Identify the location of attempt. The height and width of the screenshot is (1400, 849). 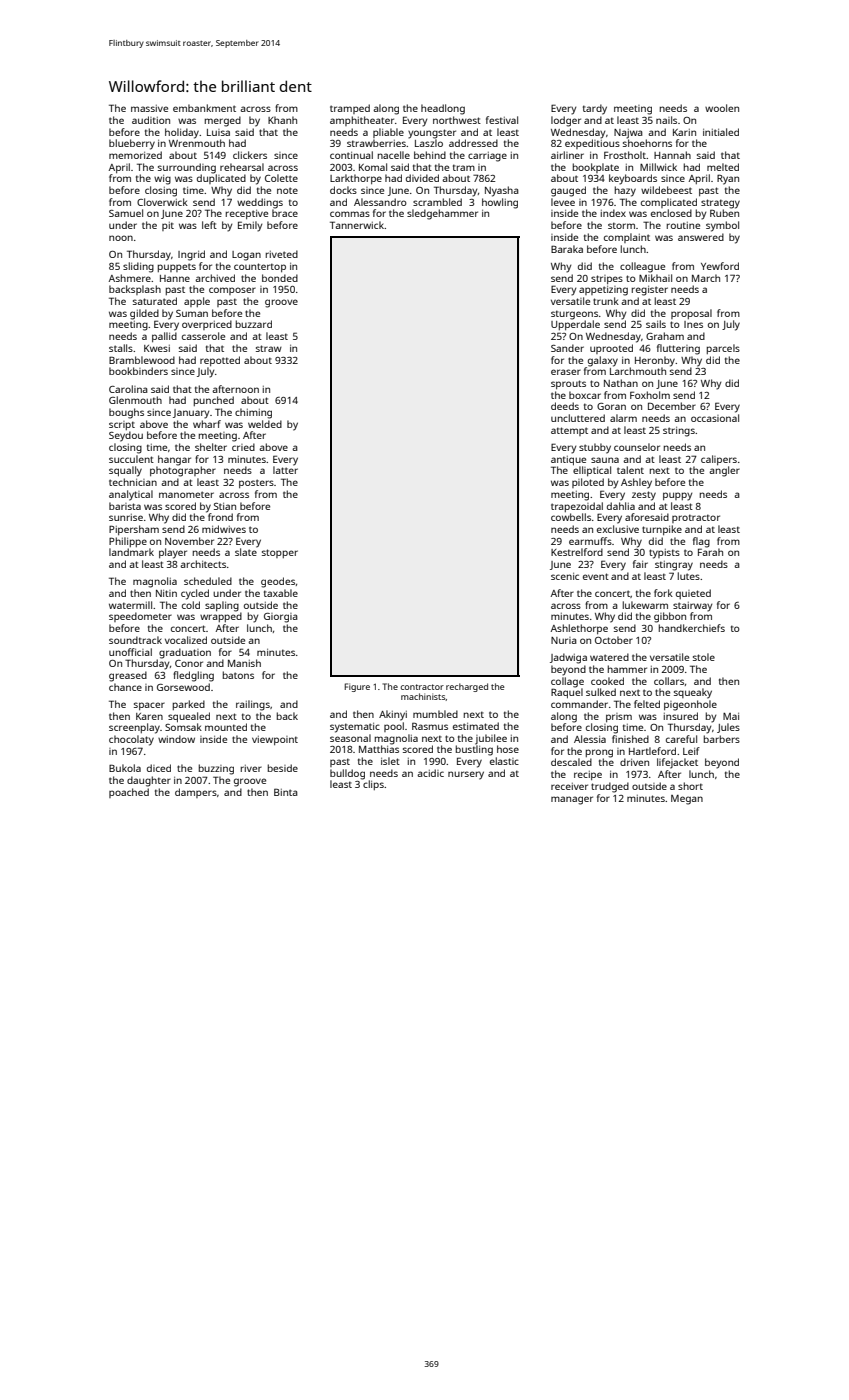
(569, 431).
